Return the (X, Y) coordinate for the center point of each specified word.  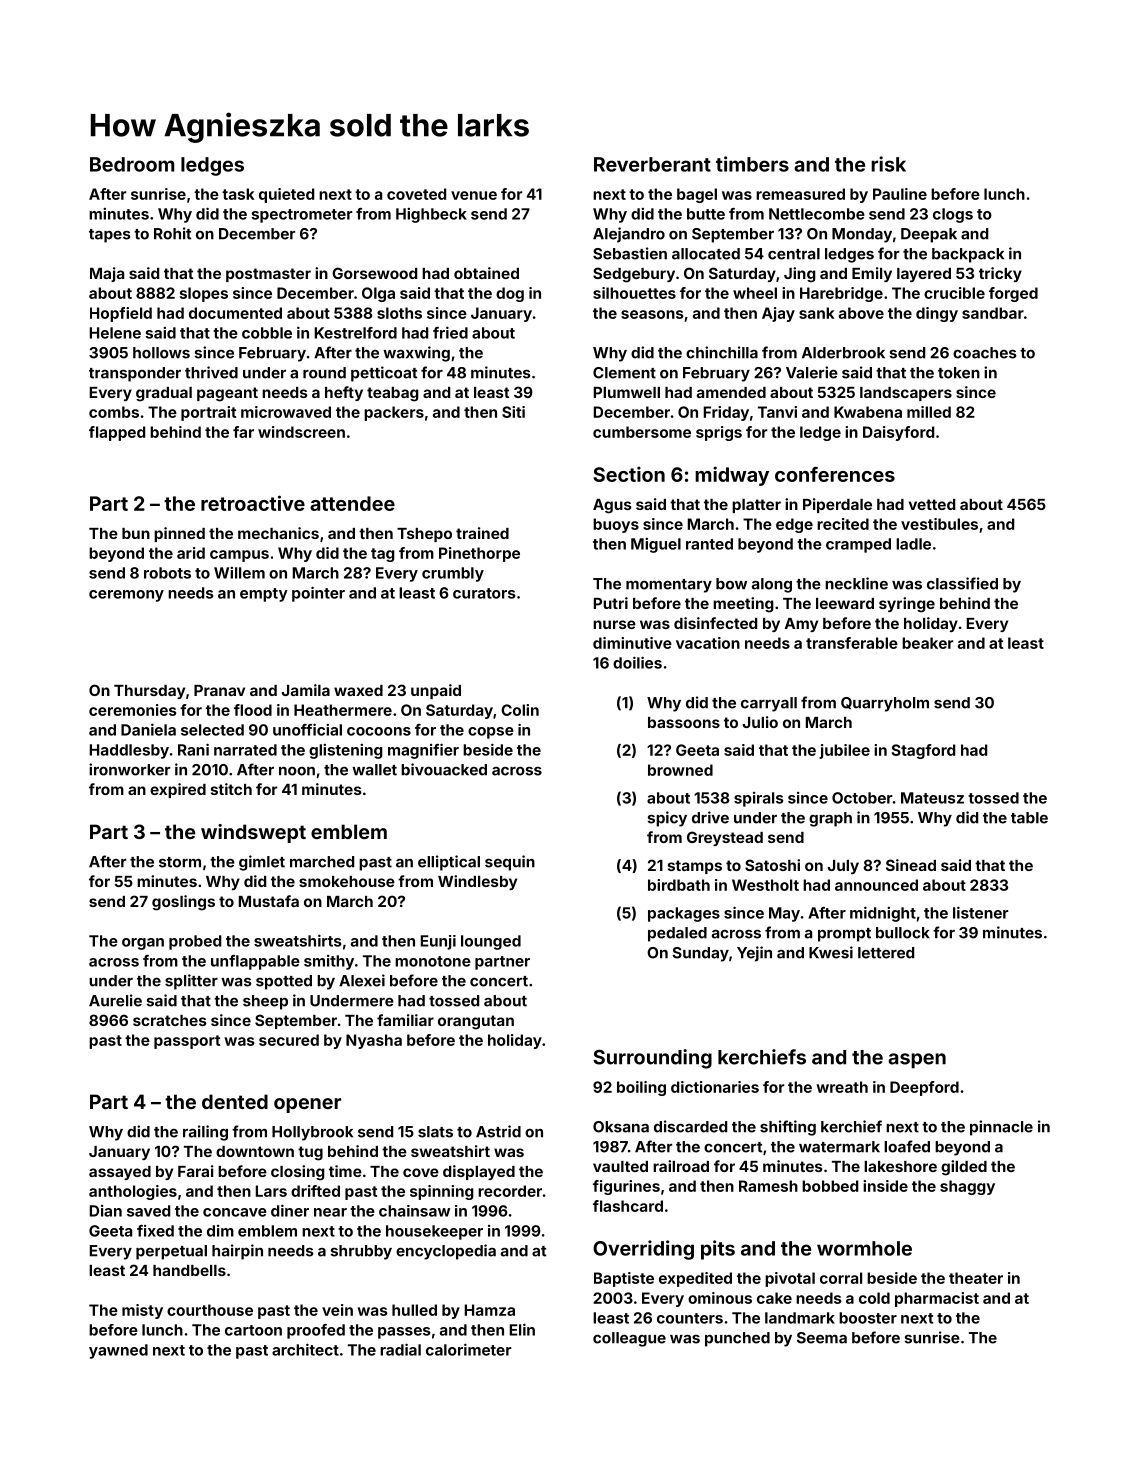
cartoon (253, 1330)
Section (629, 474)
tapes (110, 236)
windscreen (301, 432)
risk (888, 164)
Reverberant (652, 164)
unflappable (255, 962)
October (862, 798)
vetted (932, 504)
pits (718, 1250)
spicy (667, 819)
